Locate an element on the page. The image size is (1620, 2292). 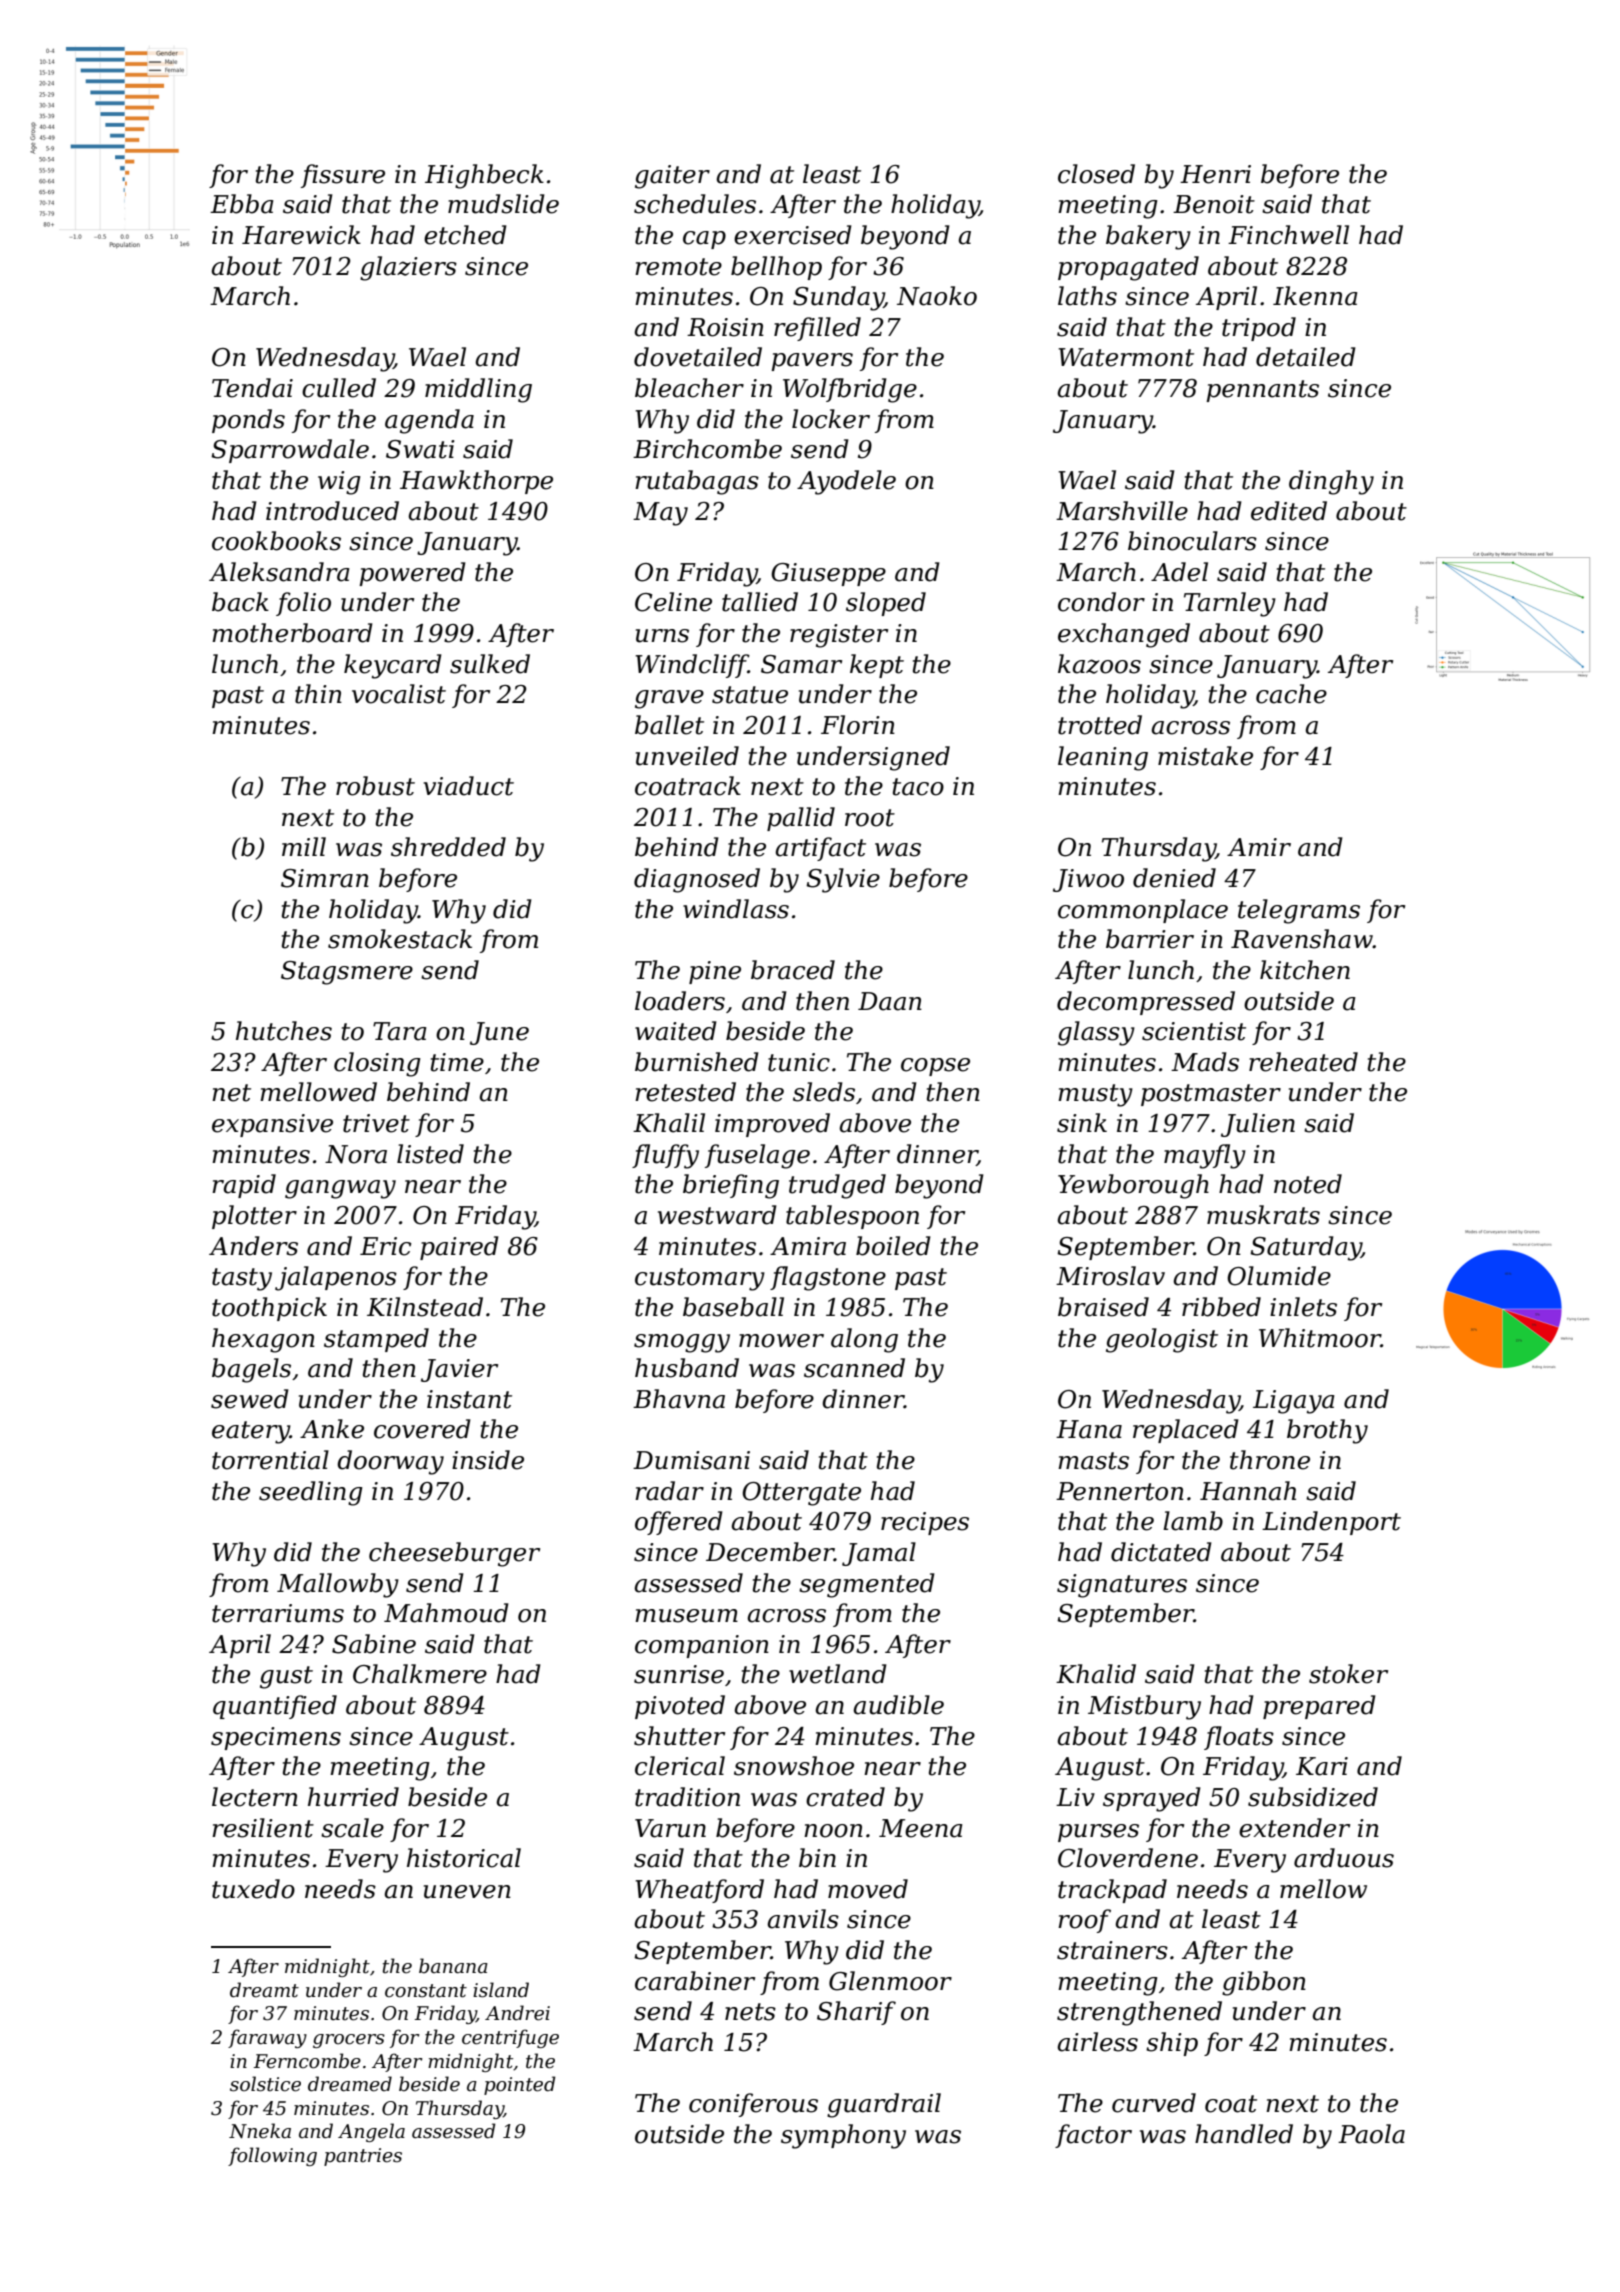
remote is located at coordinates (678, 267).
